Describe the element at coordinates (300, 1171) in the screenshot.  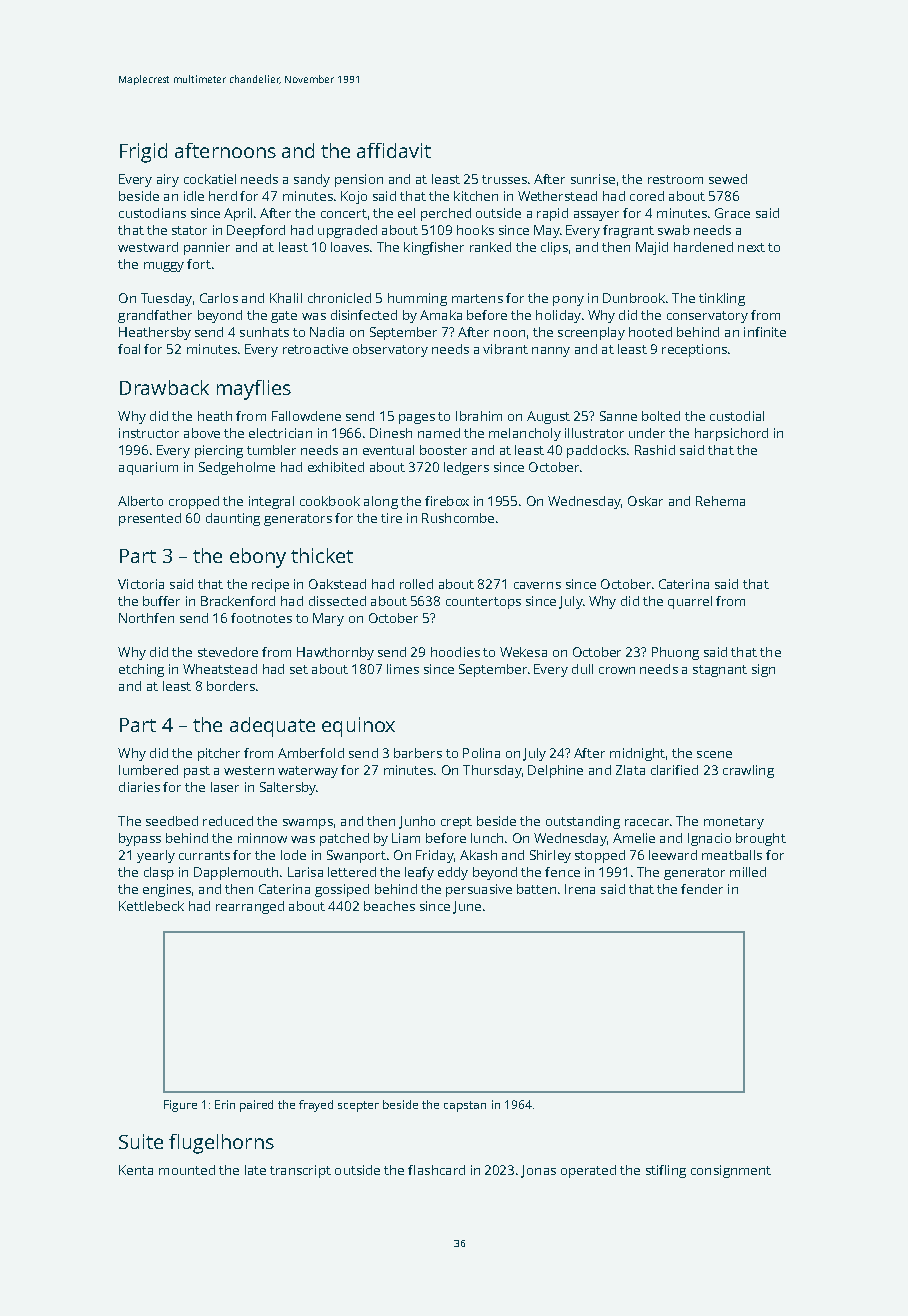
I see `transcript` at that location.
